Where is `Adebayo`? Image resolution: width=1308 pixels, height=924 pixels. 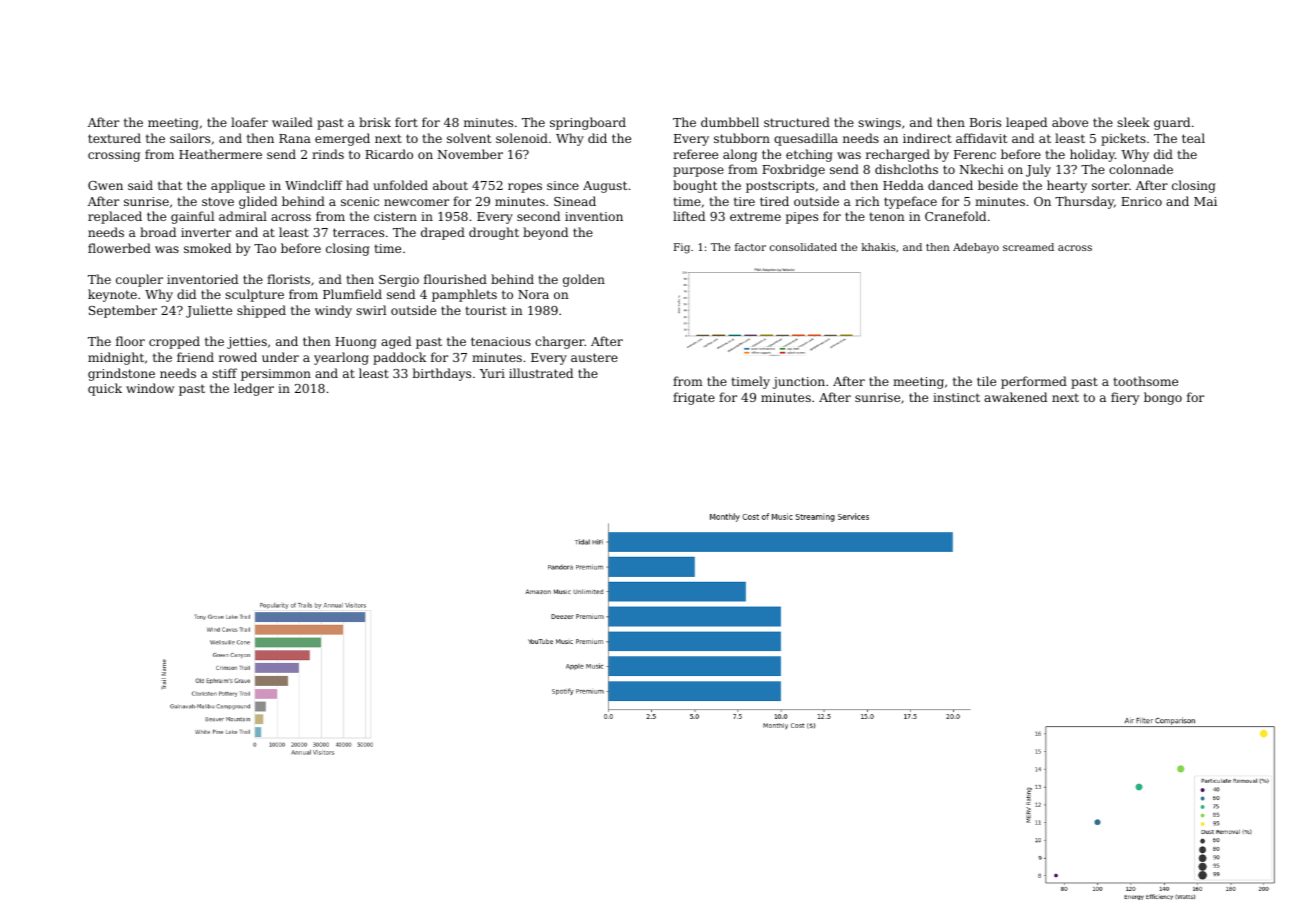
Adebayo is located at coordinates (976, 248).
